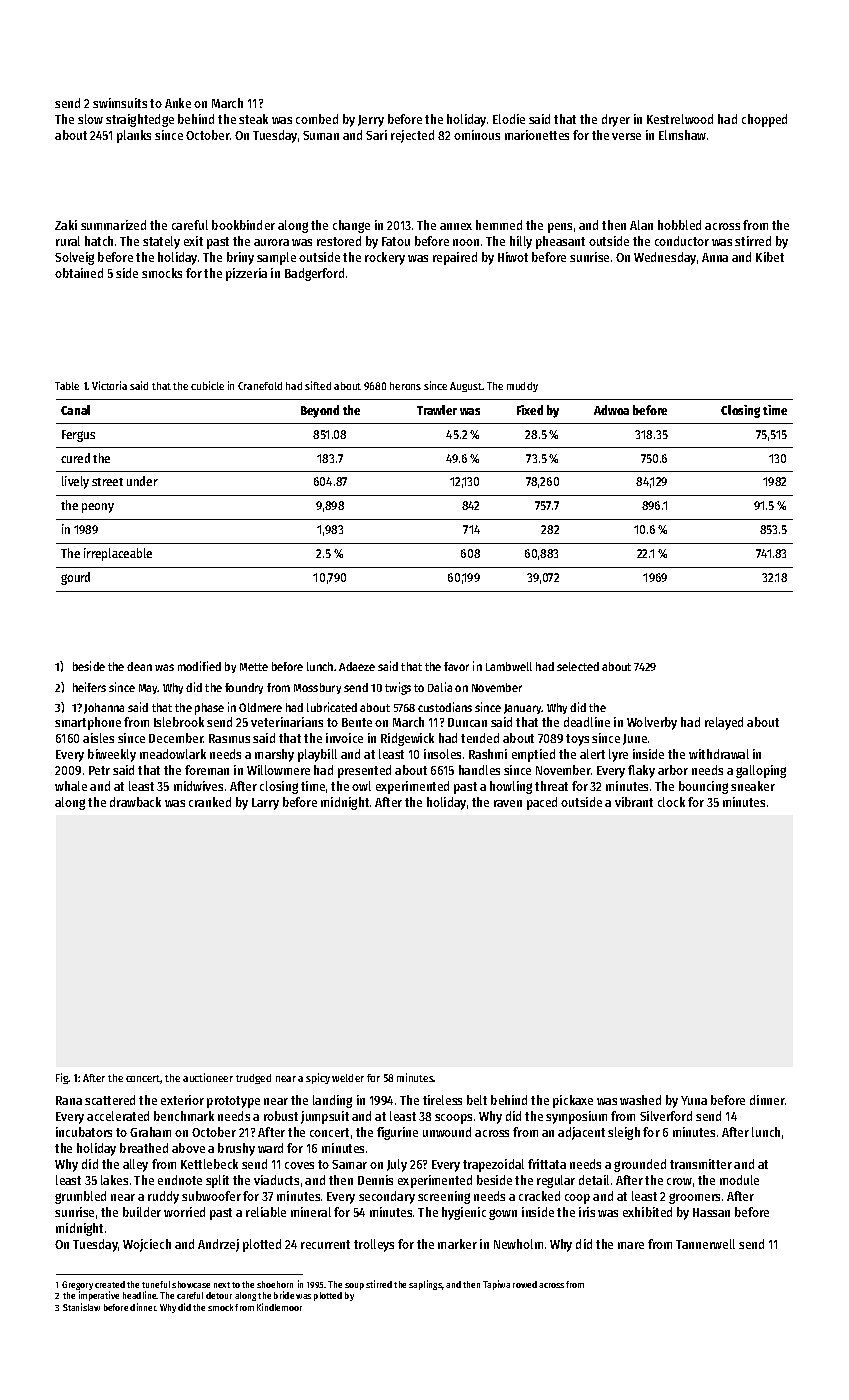  I want to click on Wolverby, so click(652, 723).
